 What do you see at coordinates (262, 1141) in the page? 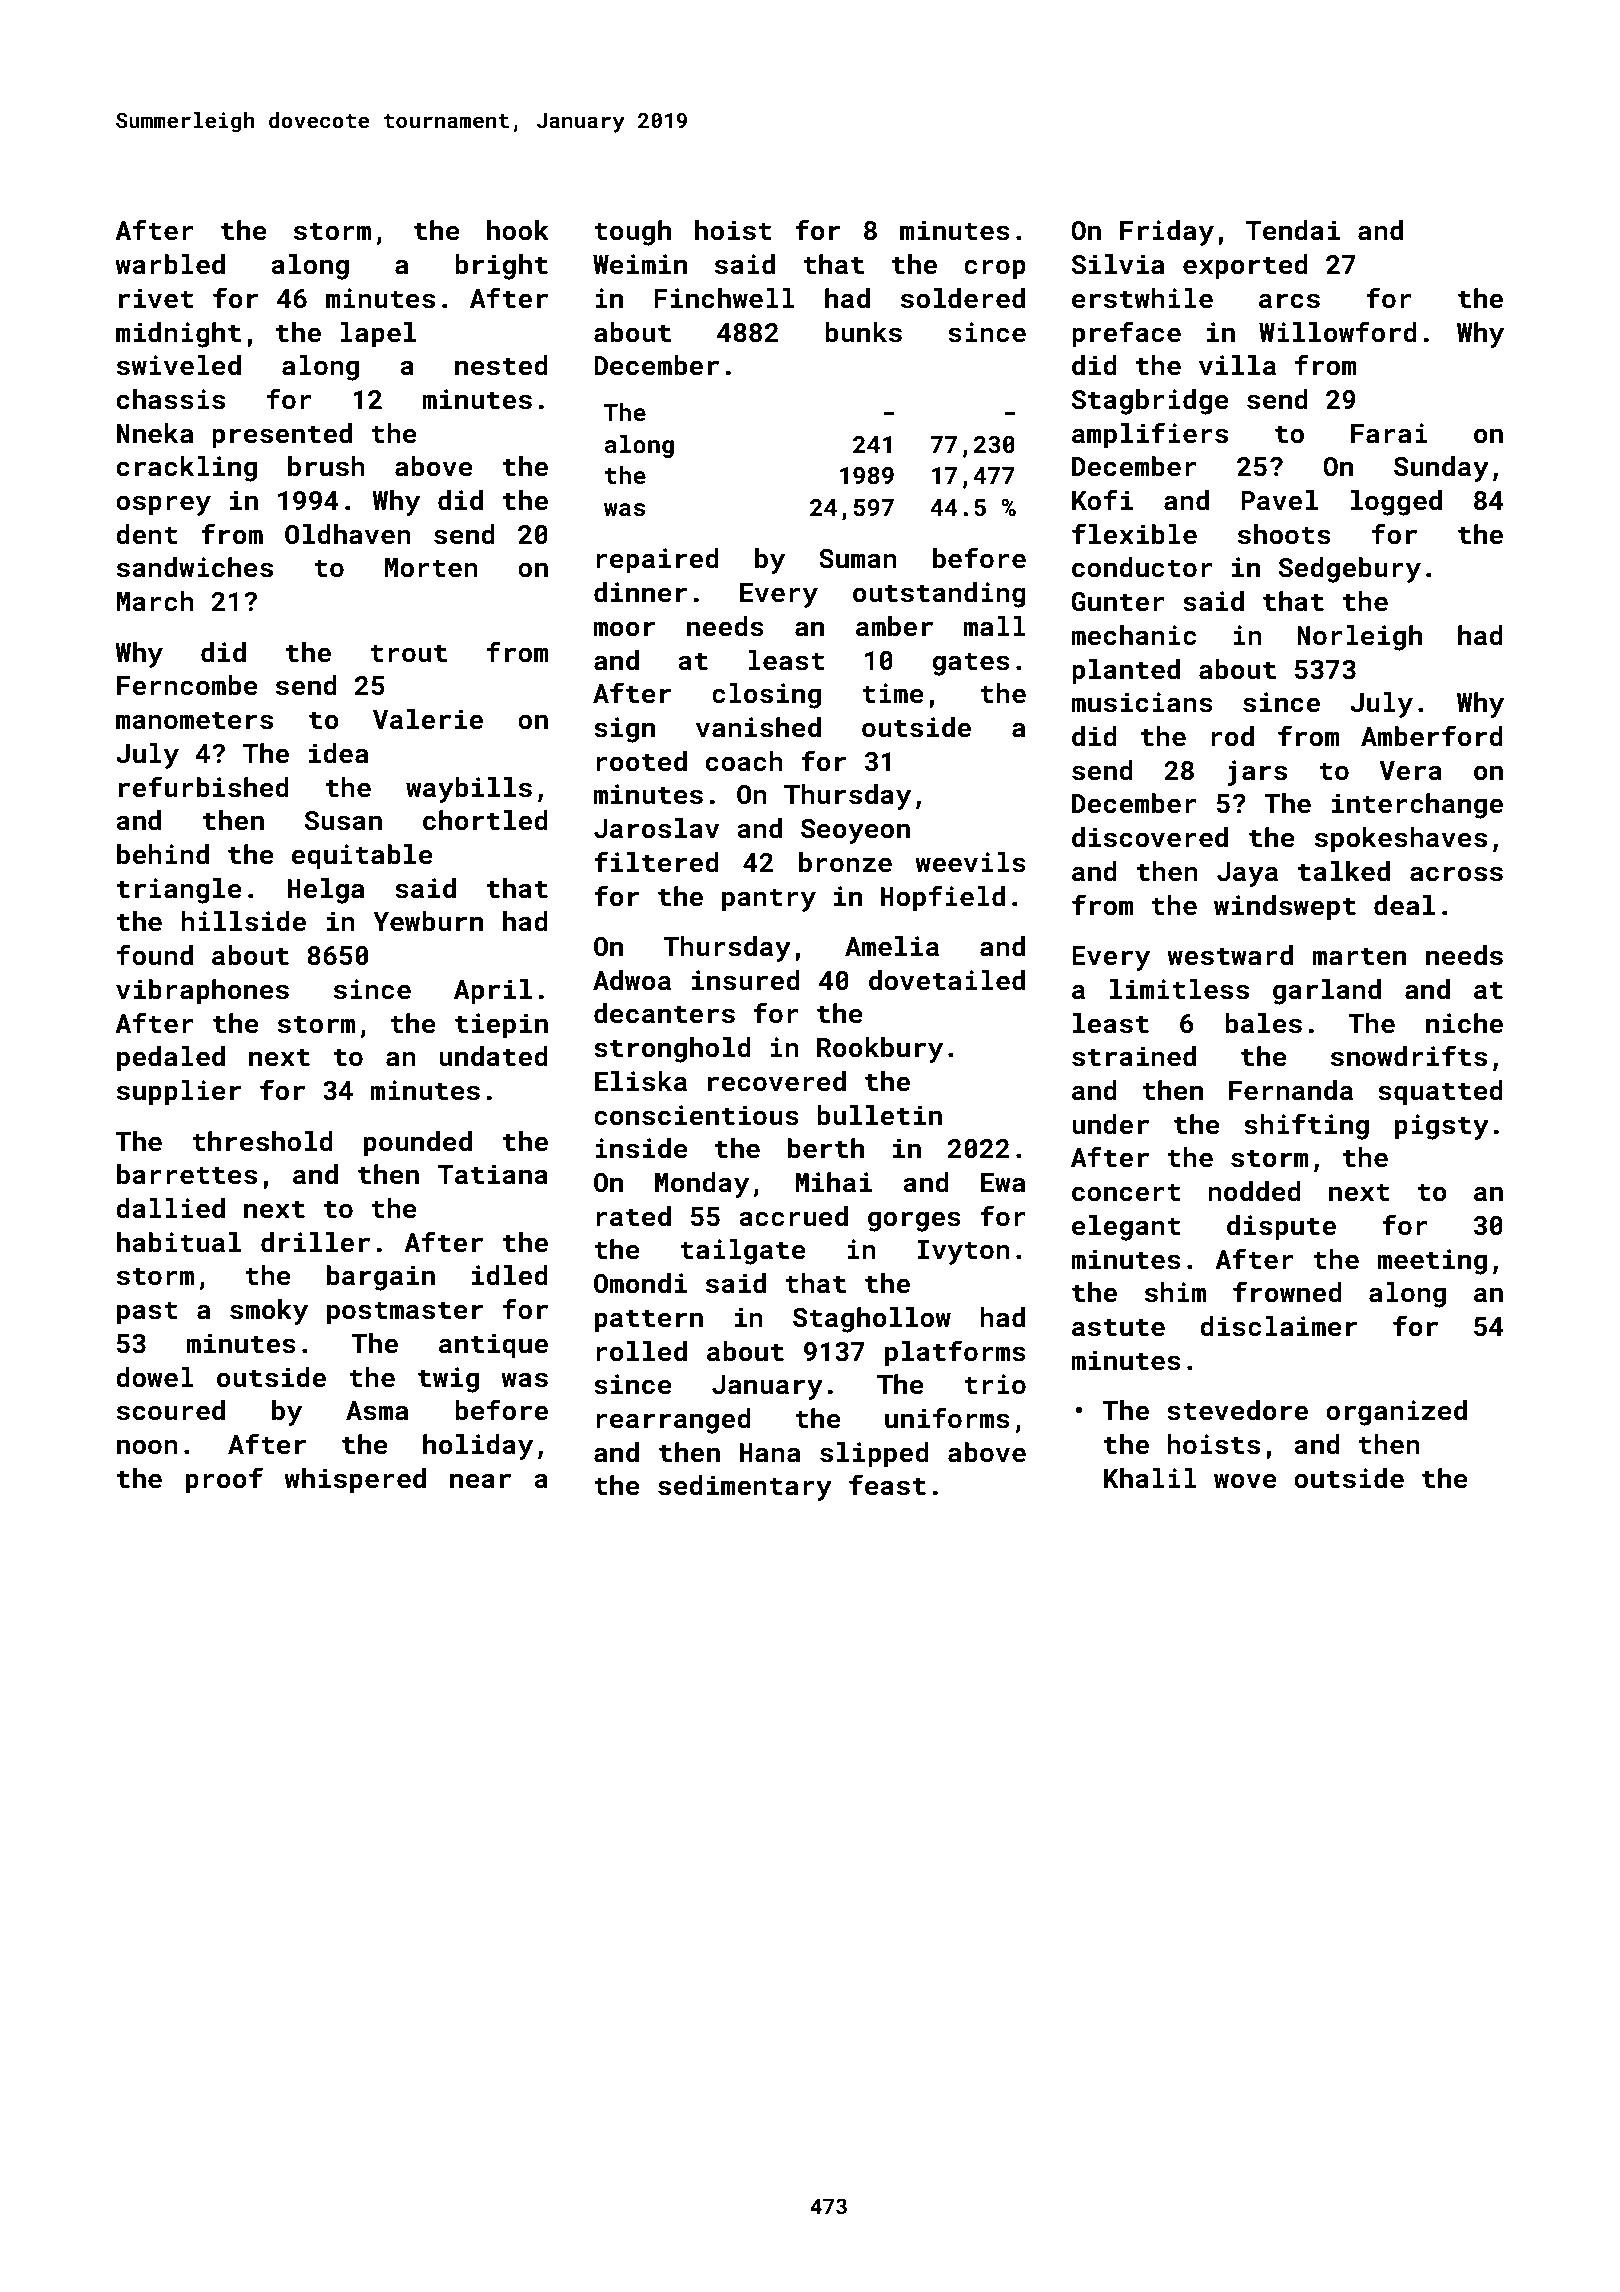
I see `threshold` at bounding box center [262, 1141].
